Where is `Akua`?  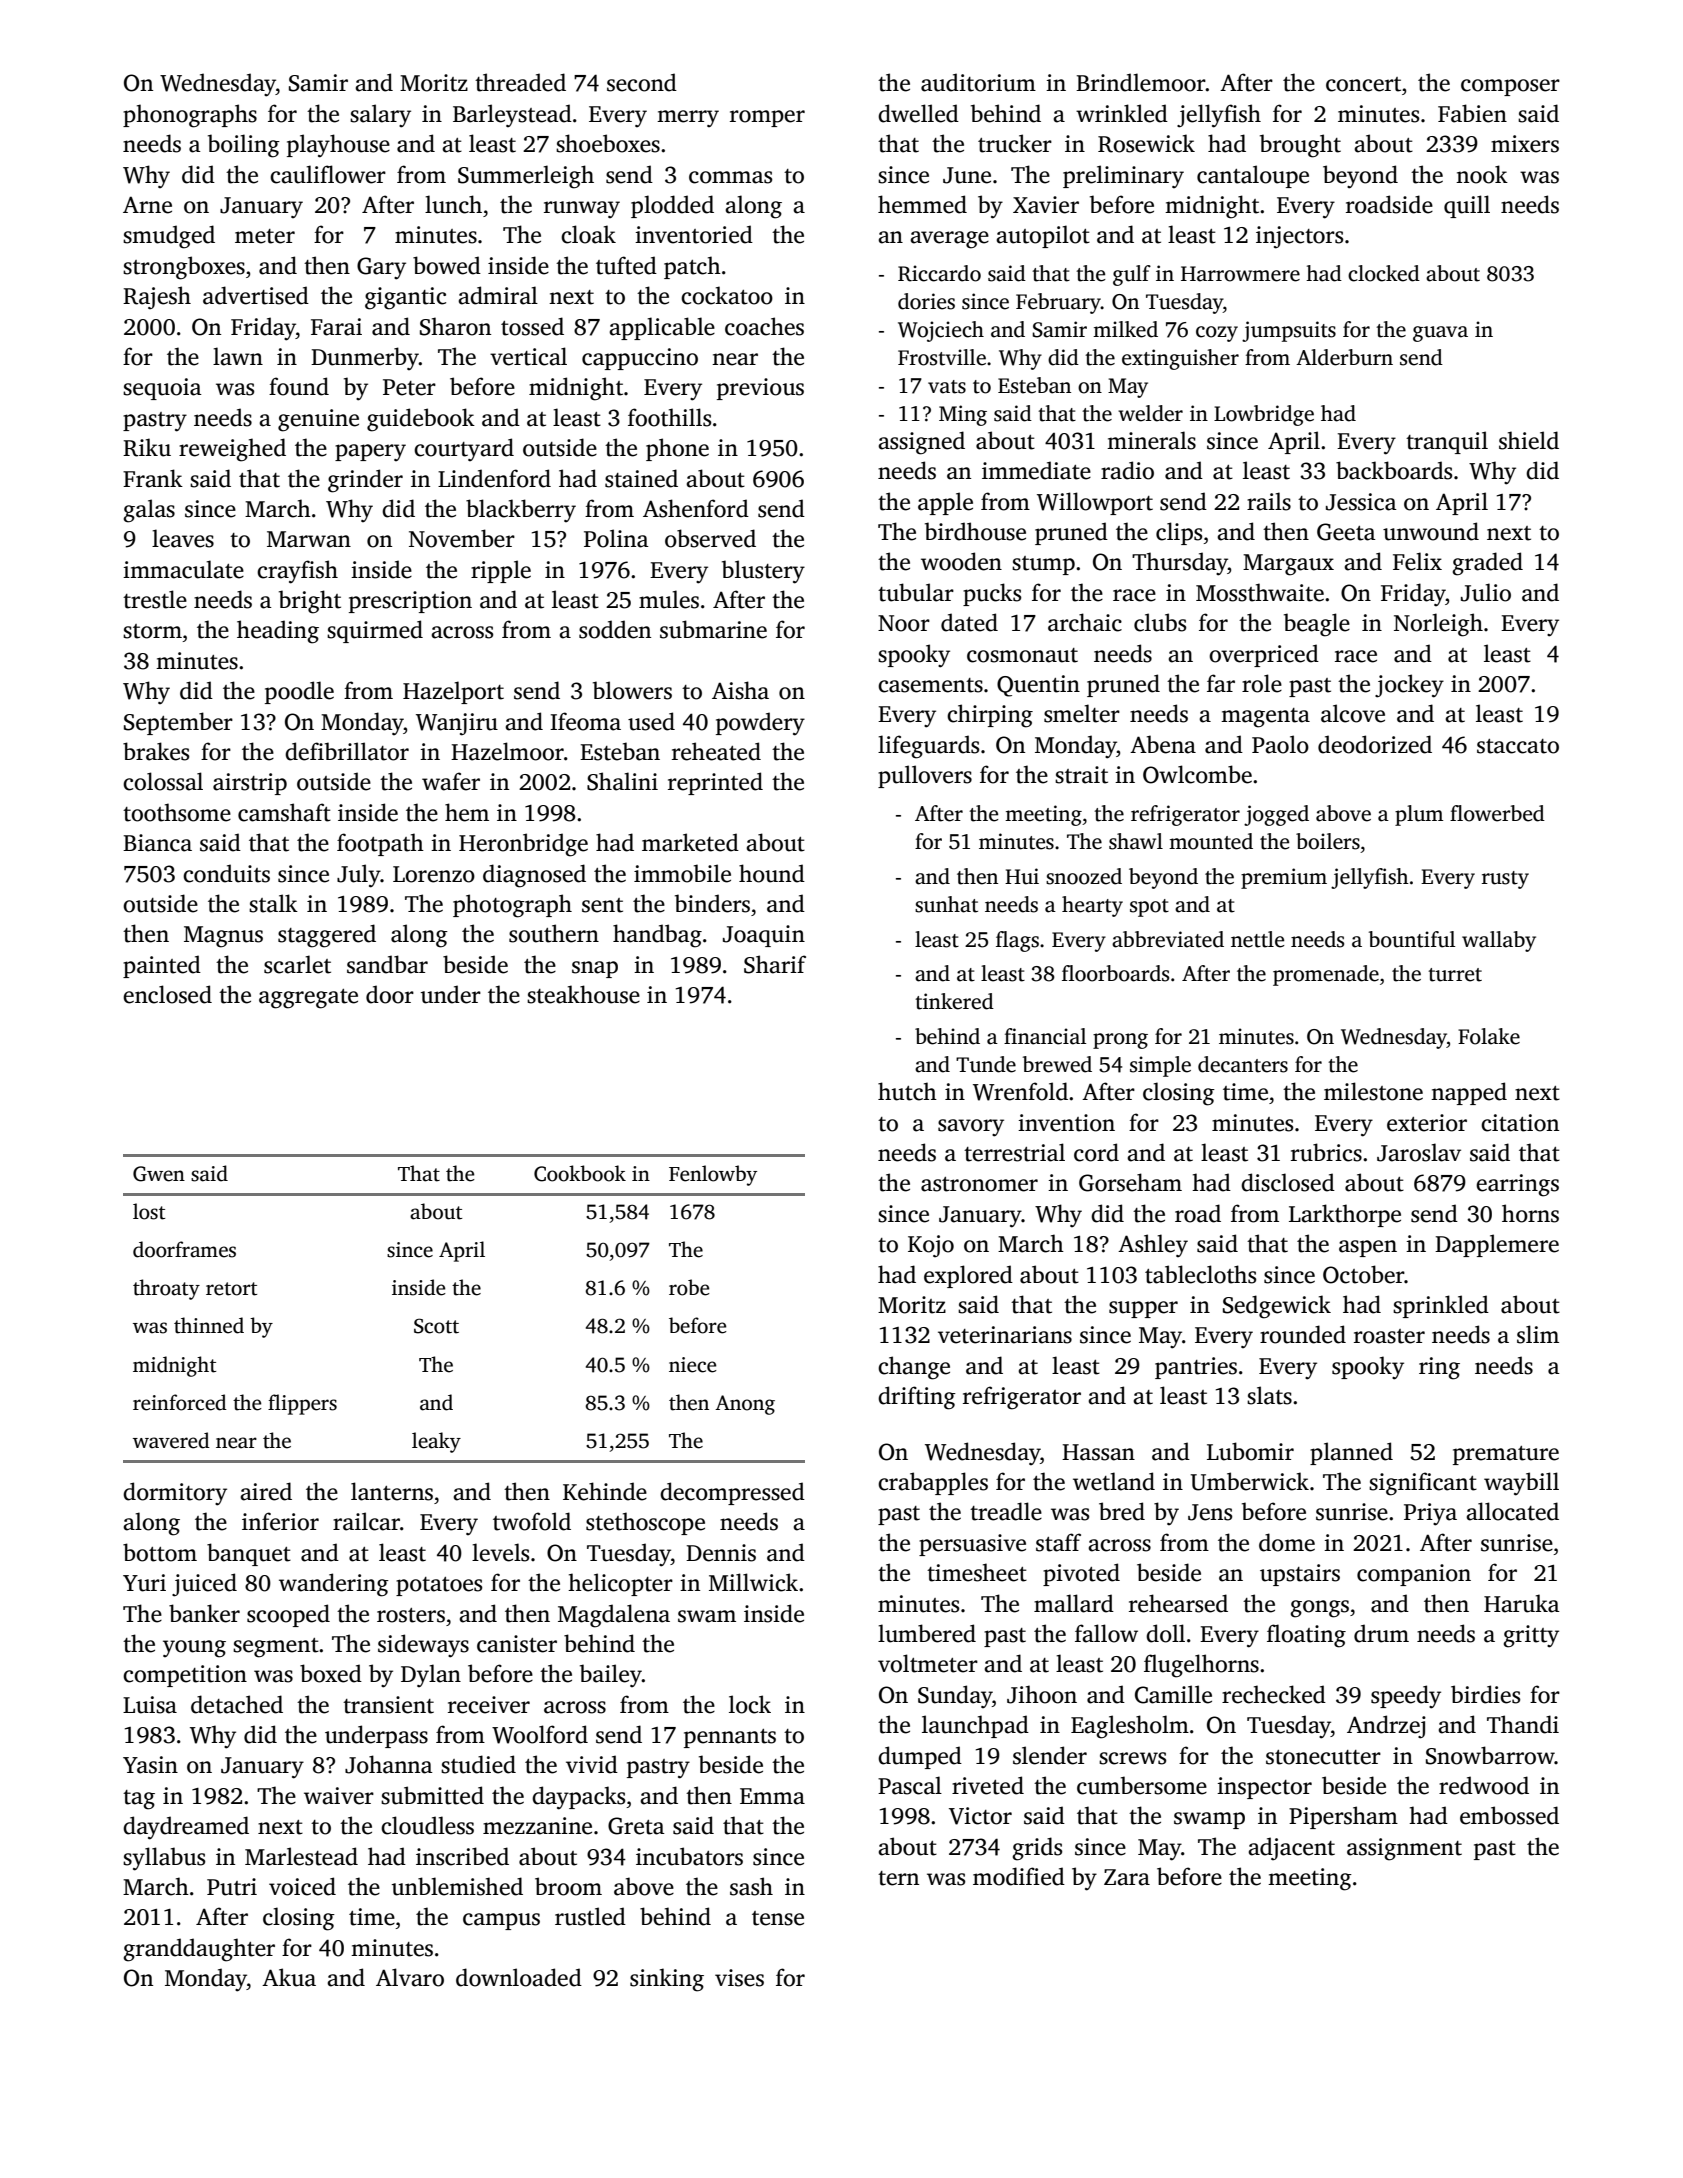
Akua is located at coordinates (289, 1977).
